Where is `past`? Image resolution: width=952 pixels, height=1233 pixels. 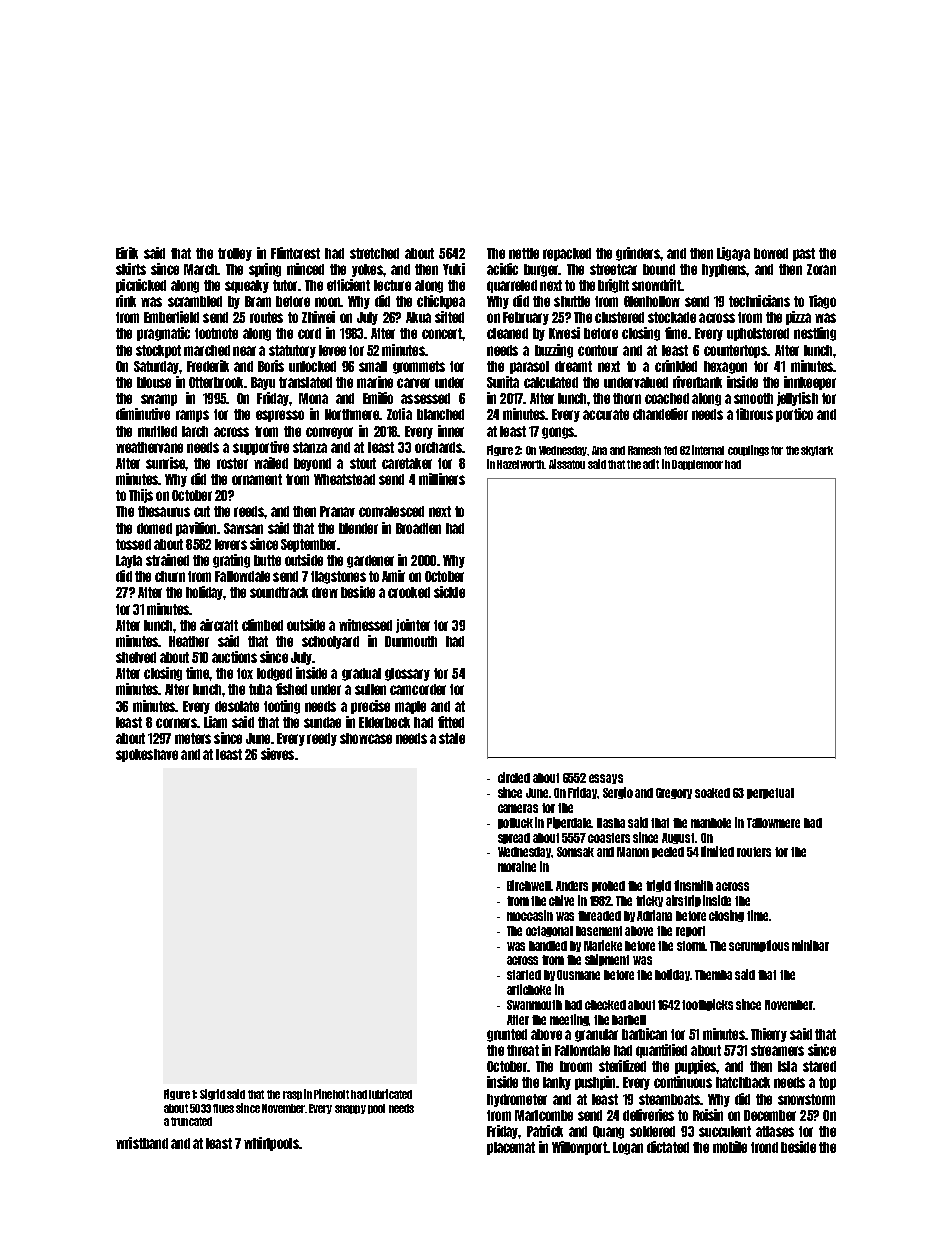 past is located at coordinates (804, 254).
